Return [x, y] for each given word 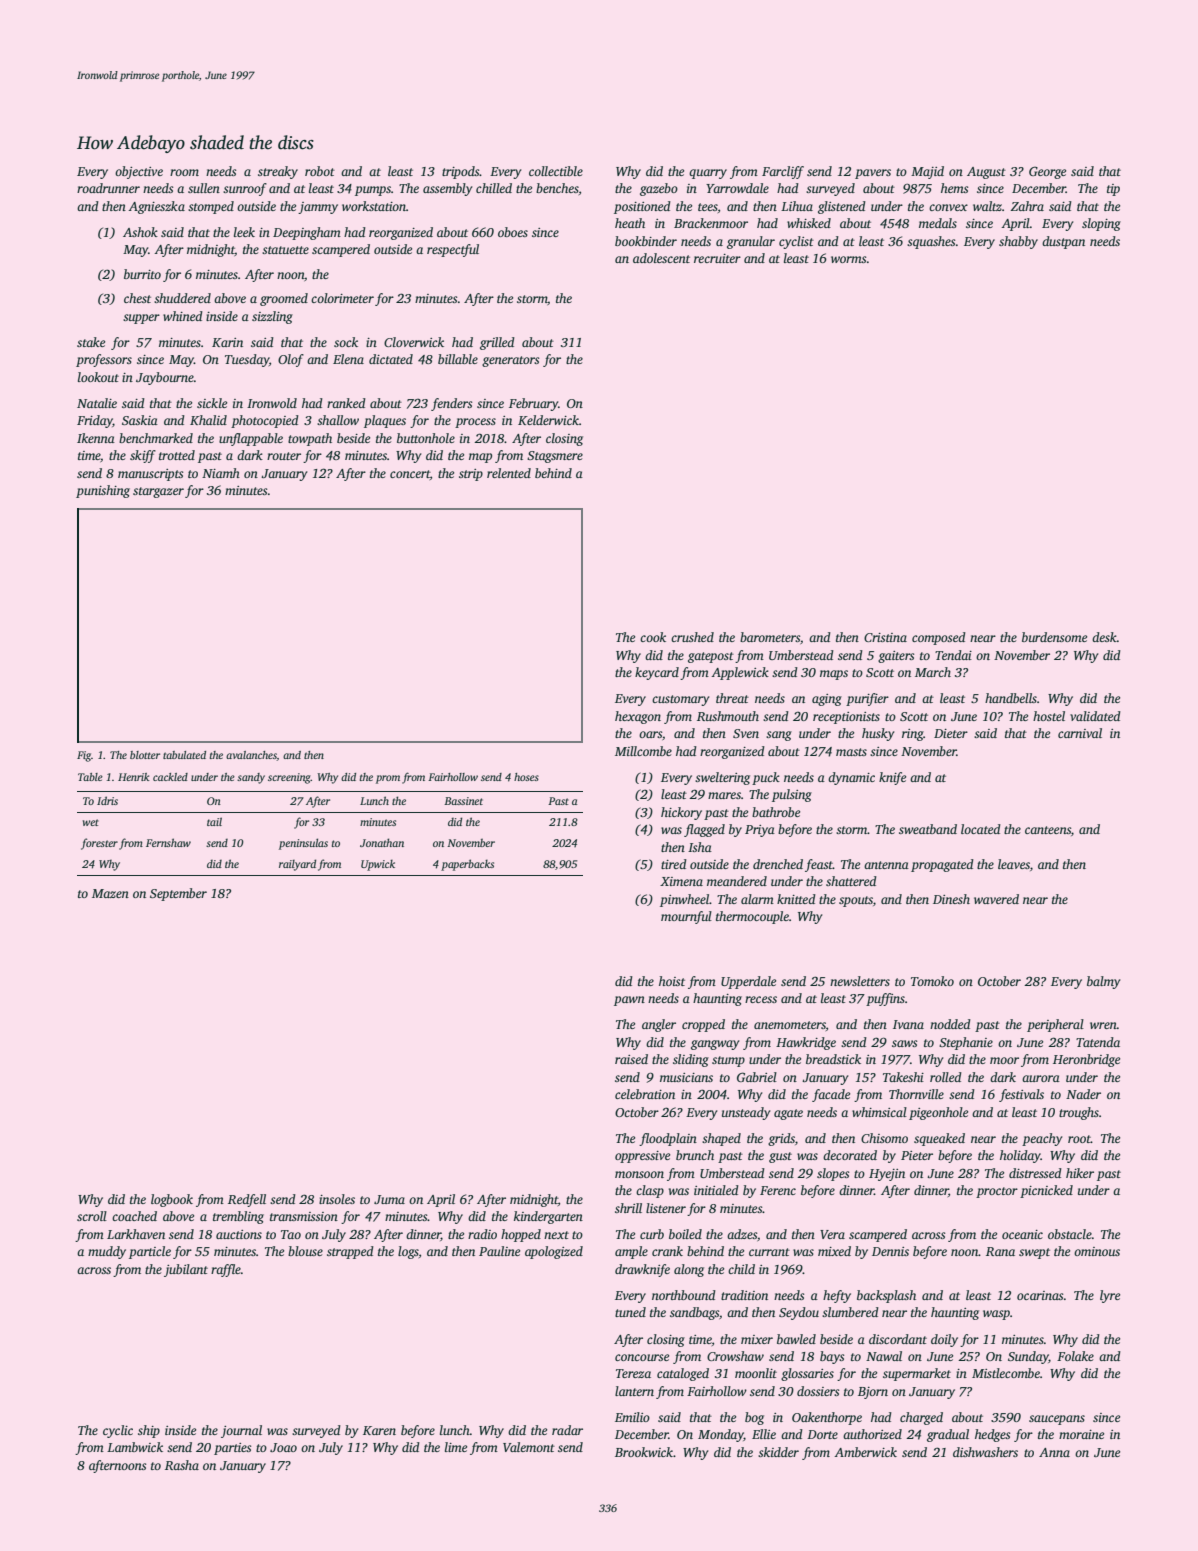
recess [761, 999]
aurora [1041, 1078]
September [178, 894]
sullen [204, 188]
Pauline [499, 1251]
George [1047, 172]
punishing [103, 491]
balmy [1103, 982]
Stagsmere [555, 457]
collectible [556, 171]
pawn [629, 1001]
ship [149, 1431]
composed [939, 638]
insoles [337, 1199]
